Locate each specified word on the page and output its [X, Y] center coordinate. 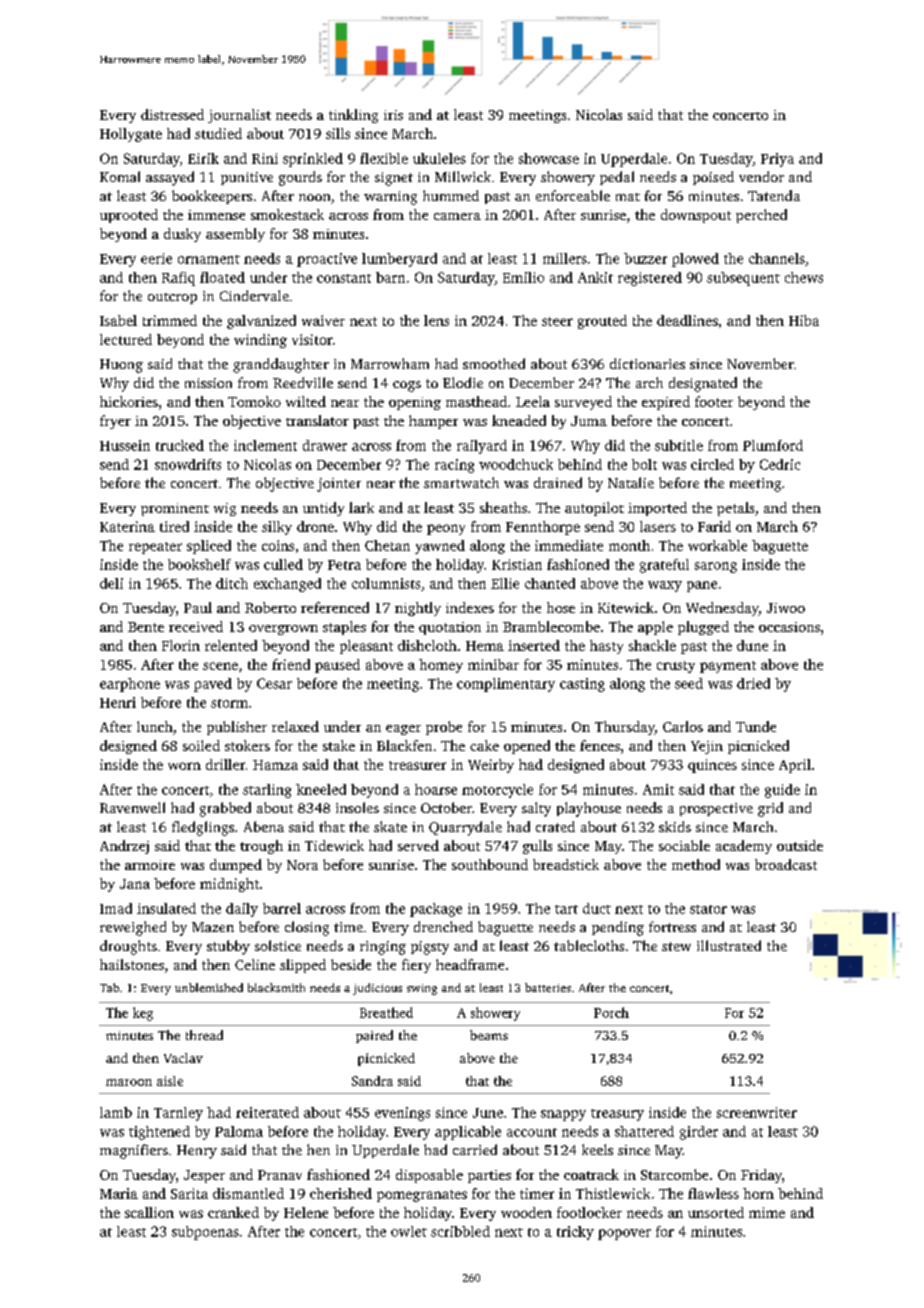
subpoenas [205, 1233]
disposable [429, 1176]
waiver [323, 320]
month [629, 545]
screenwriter [757, 1112]
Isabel [118, 320]
